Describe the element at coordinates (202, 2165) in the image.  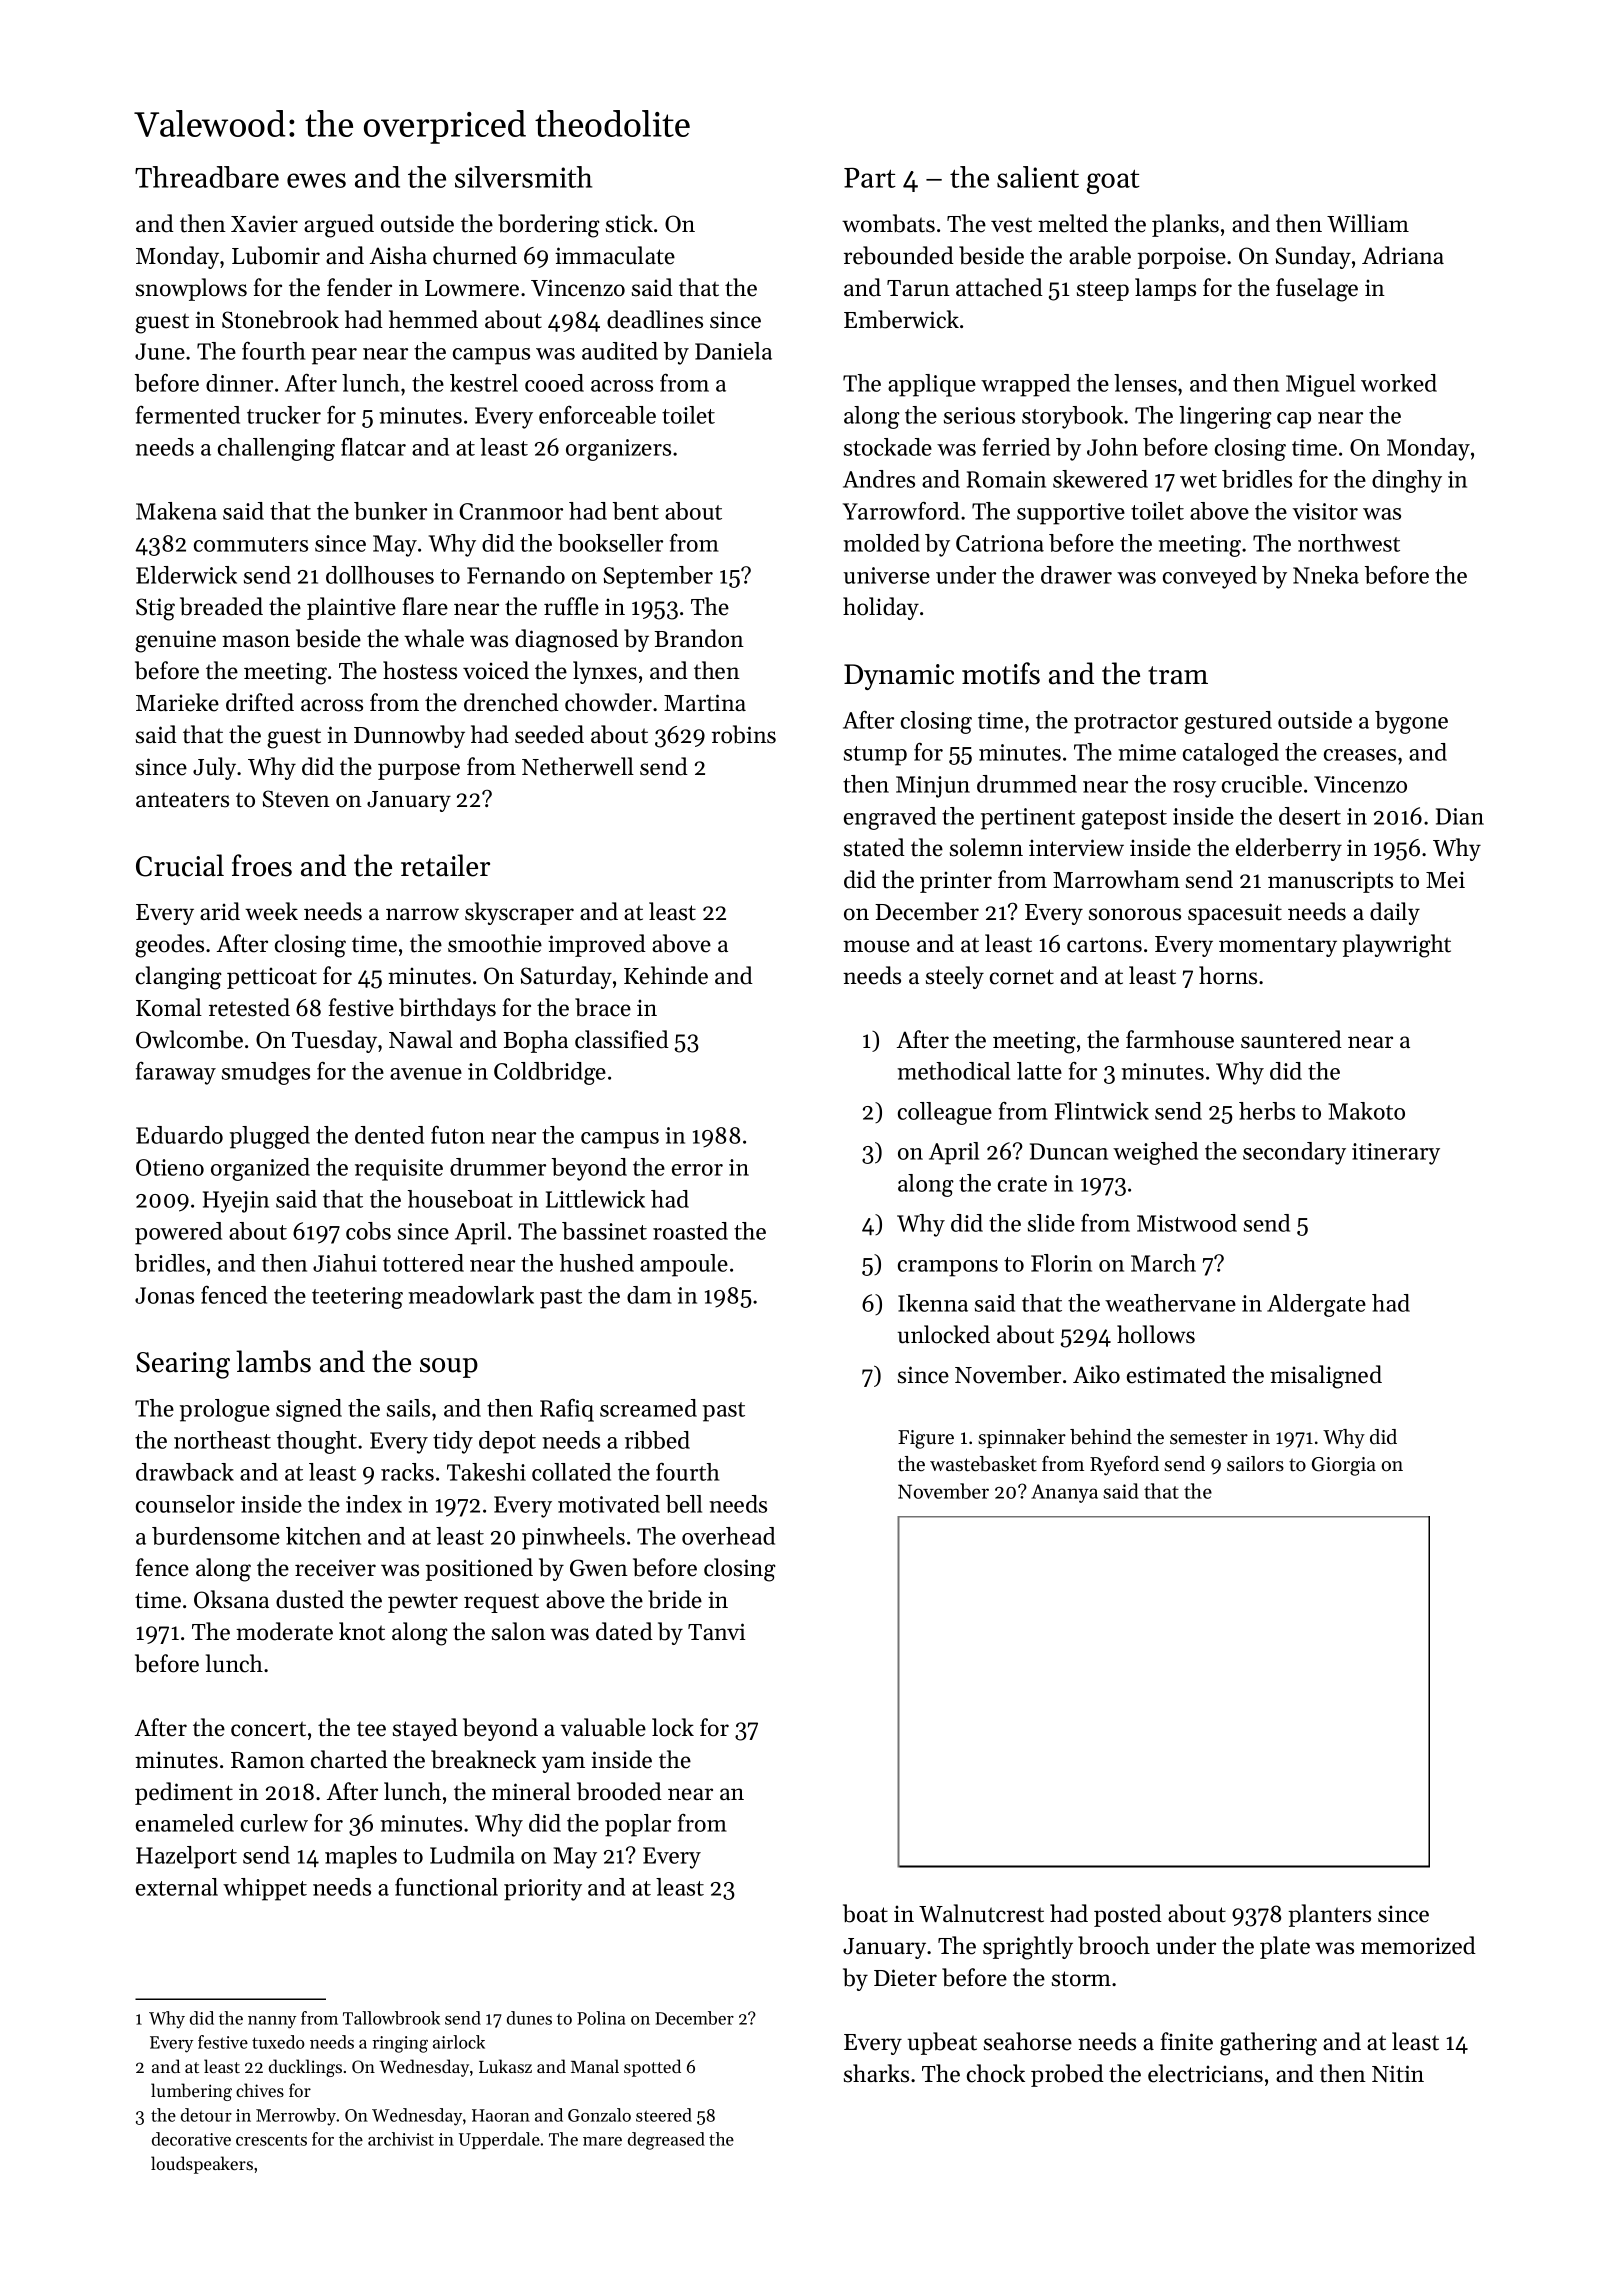
I see `loudspeakers` at that location.
